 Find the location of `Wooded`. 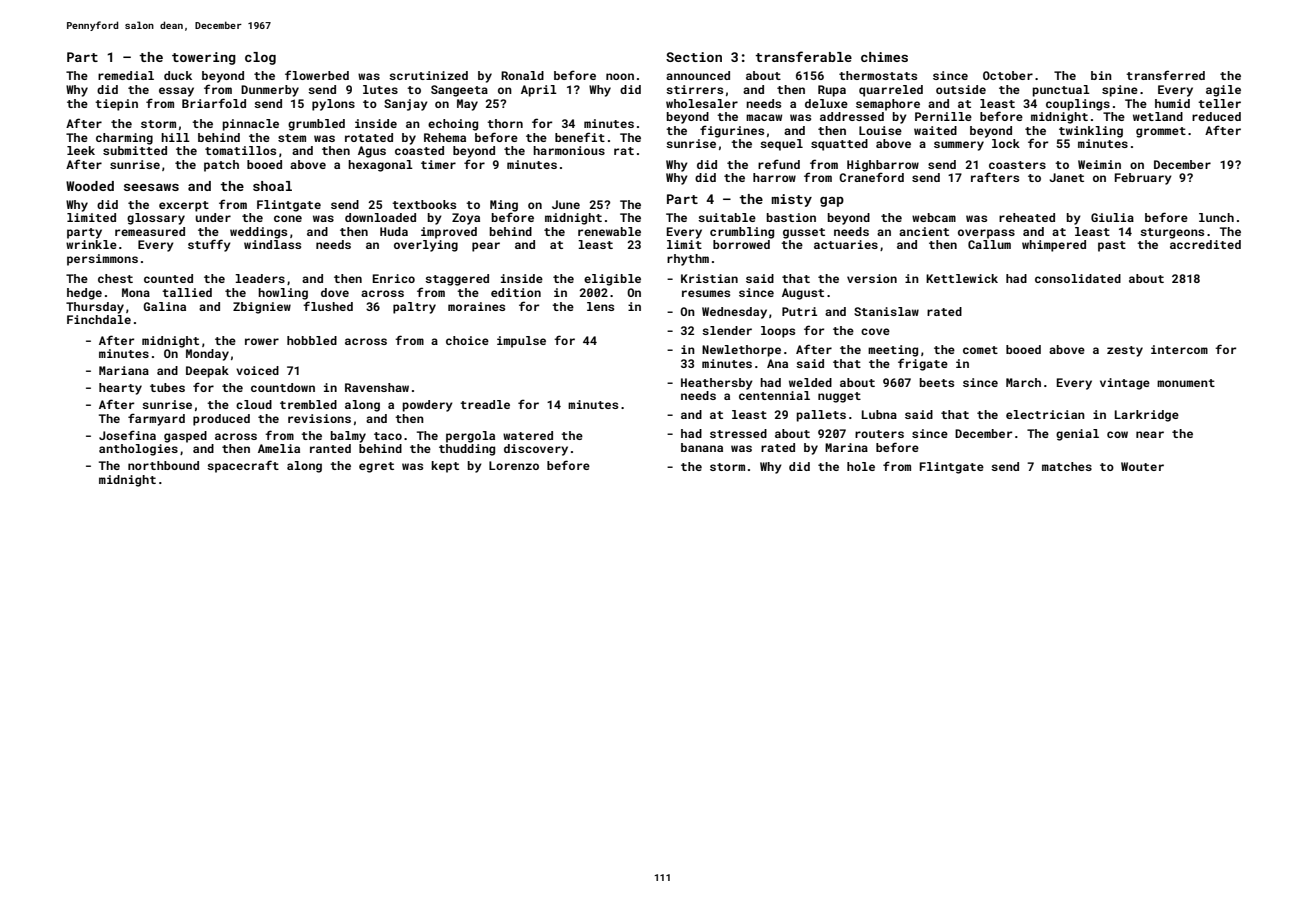

Wooded is located at coordinates (90, 186).
